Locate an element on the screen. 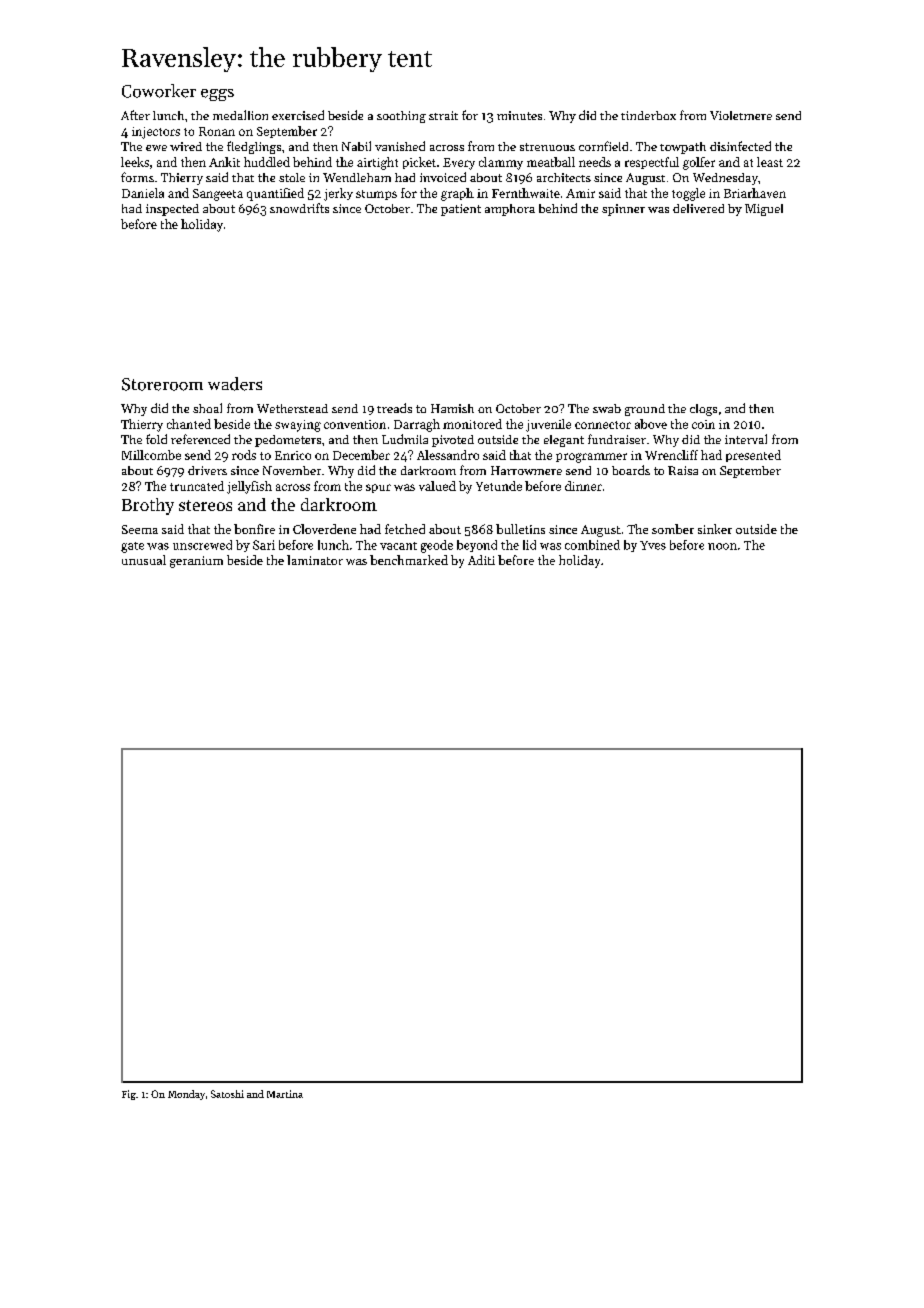 This screenshot has width=924, height=1308. Yves is located at coordinates (653, 545).
